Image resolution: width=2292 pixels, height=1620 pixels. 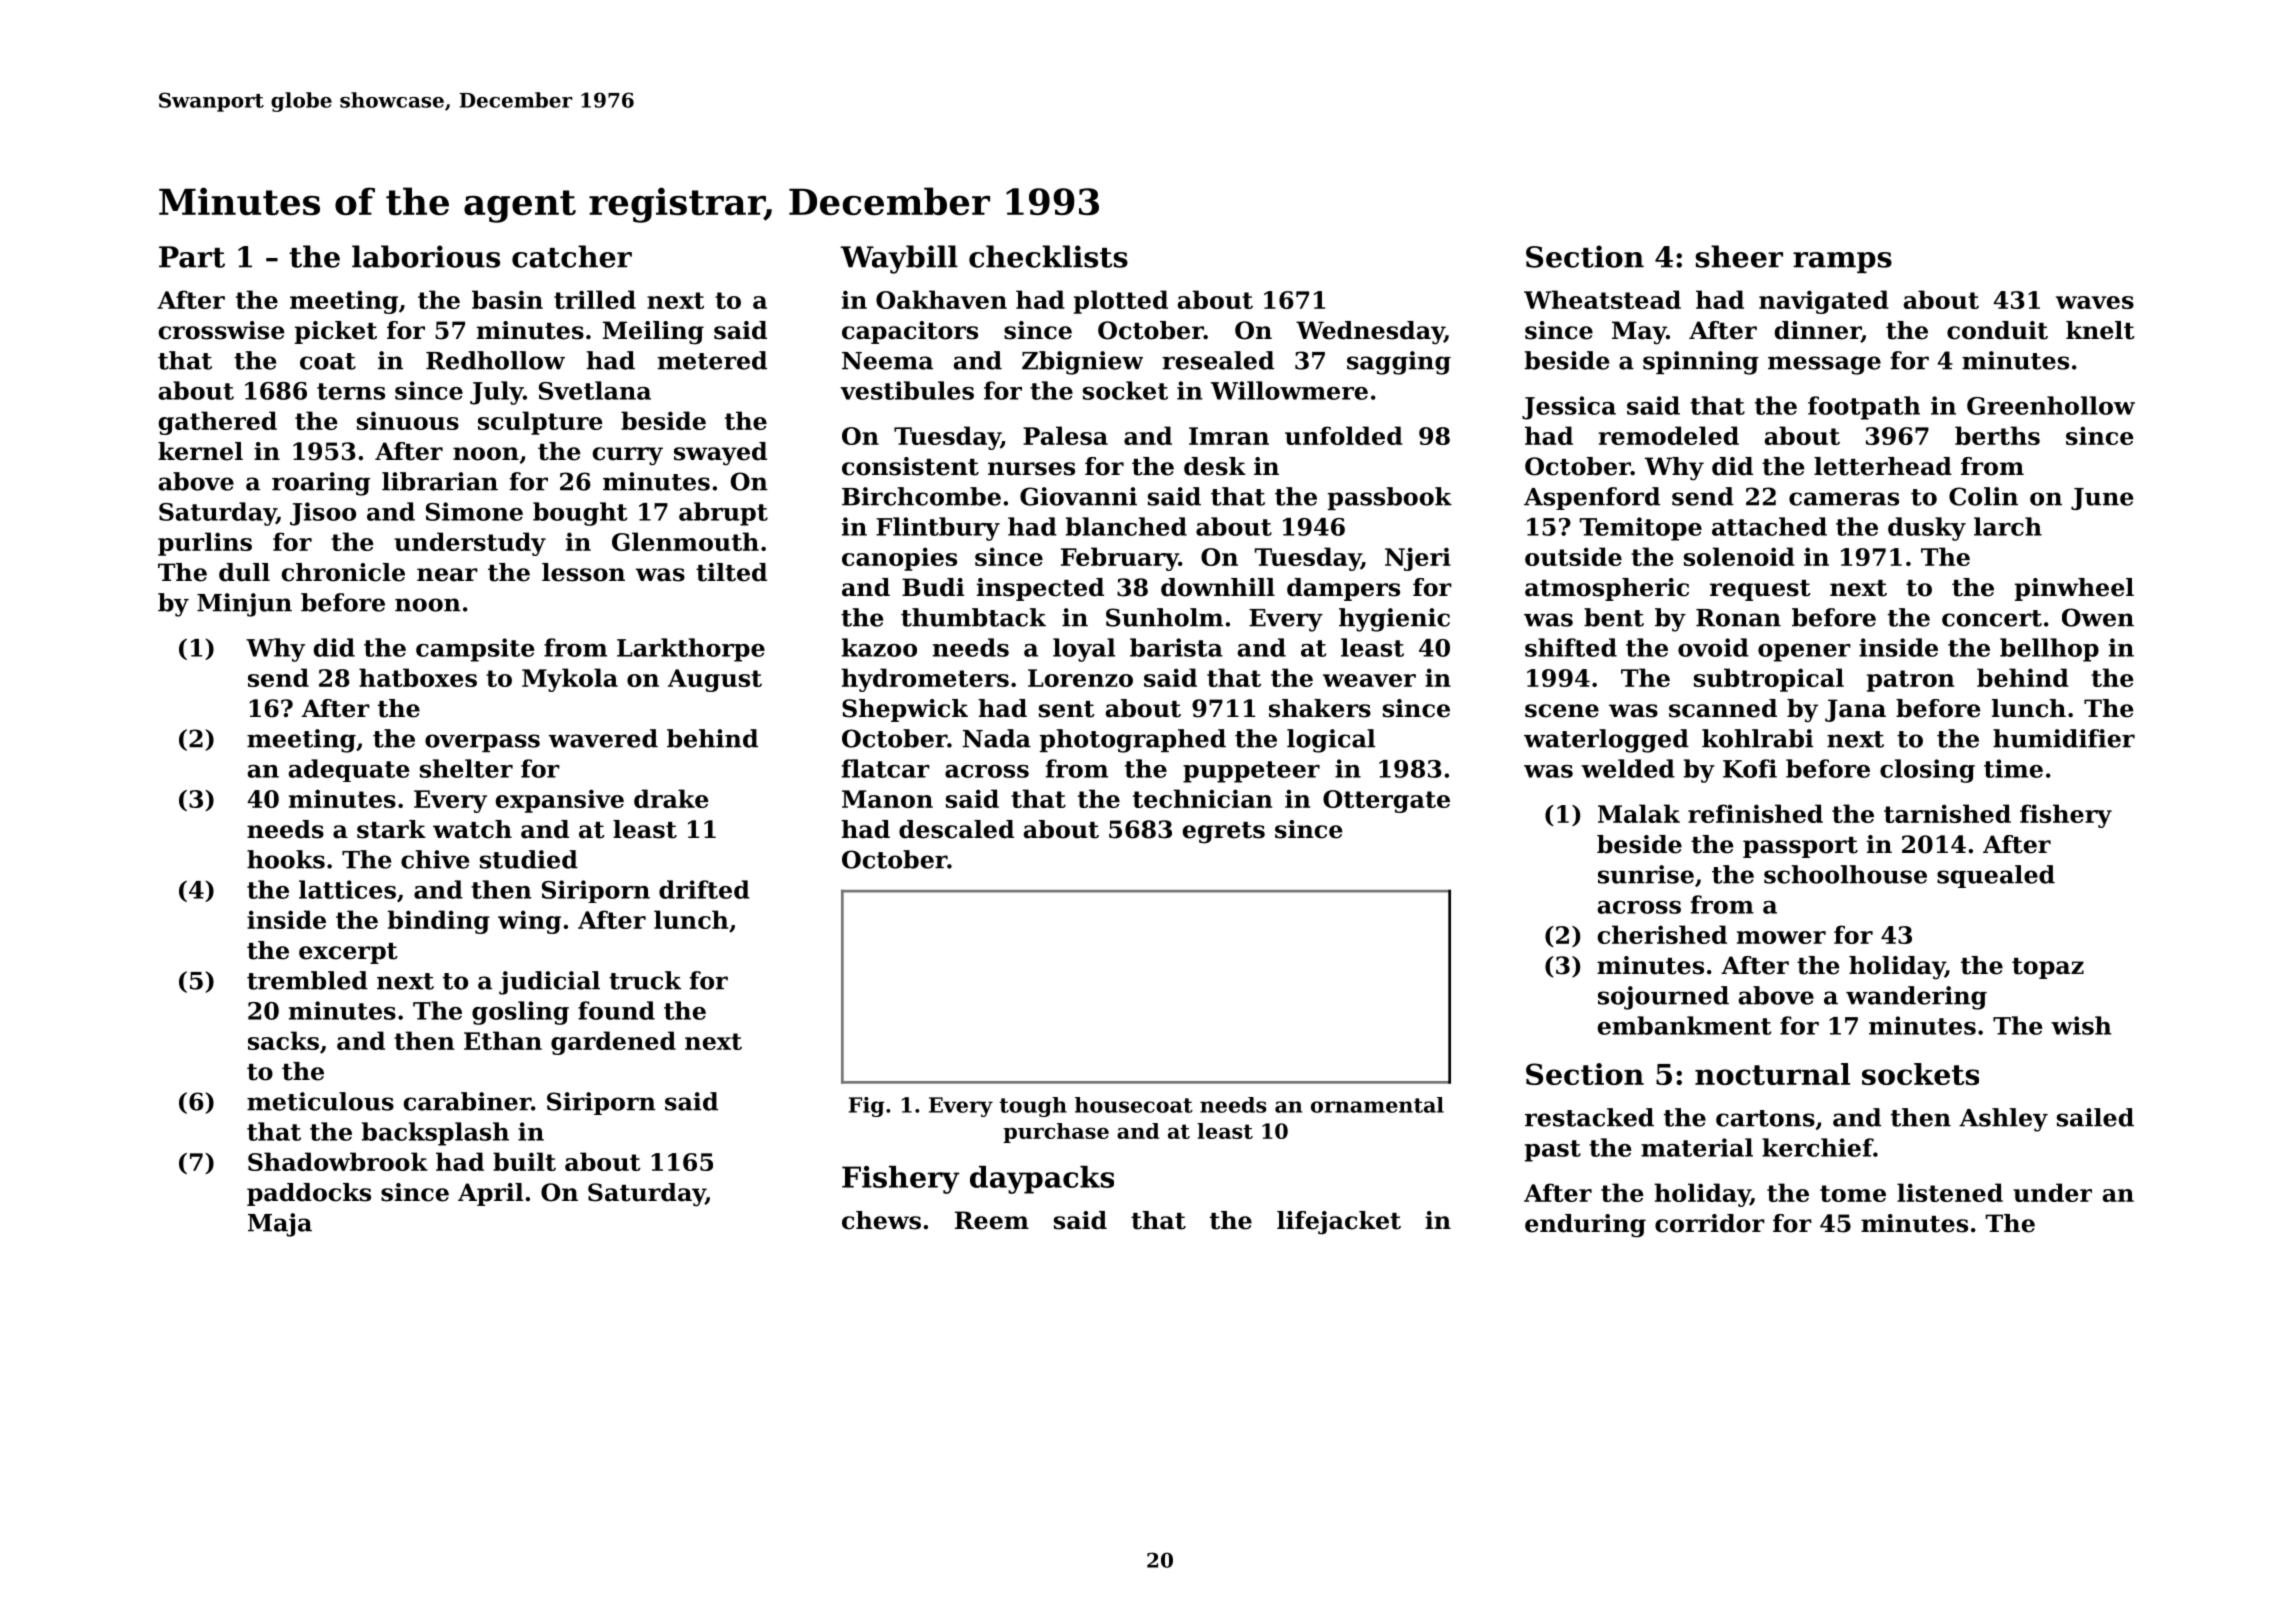 What do you see at coordinates (244, 605) in the screenshot?
I see `Minjun` at bounding box center [244, 605].
